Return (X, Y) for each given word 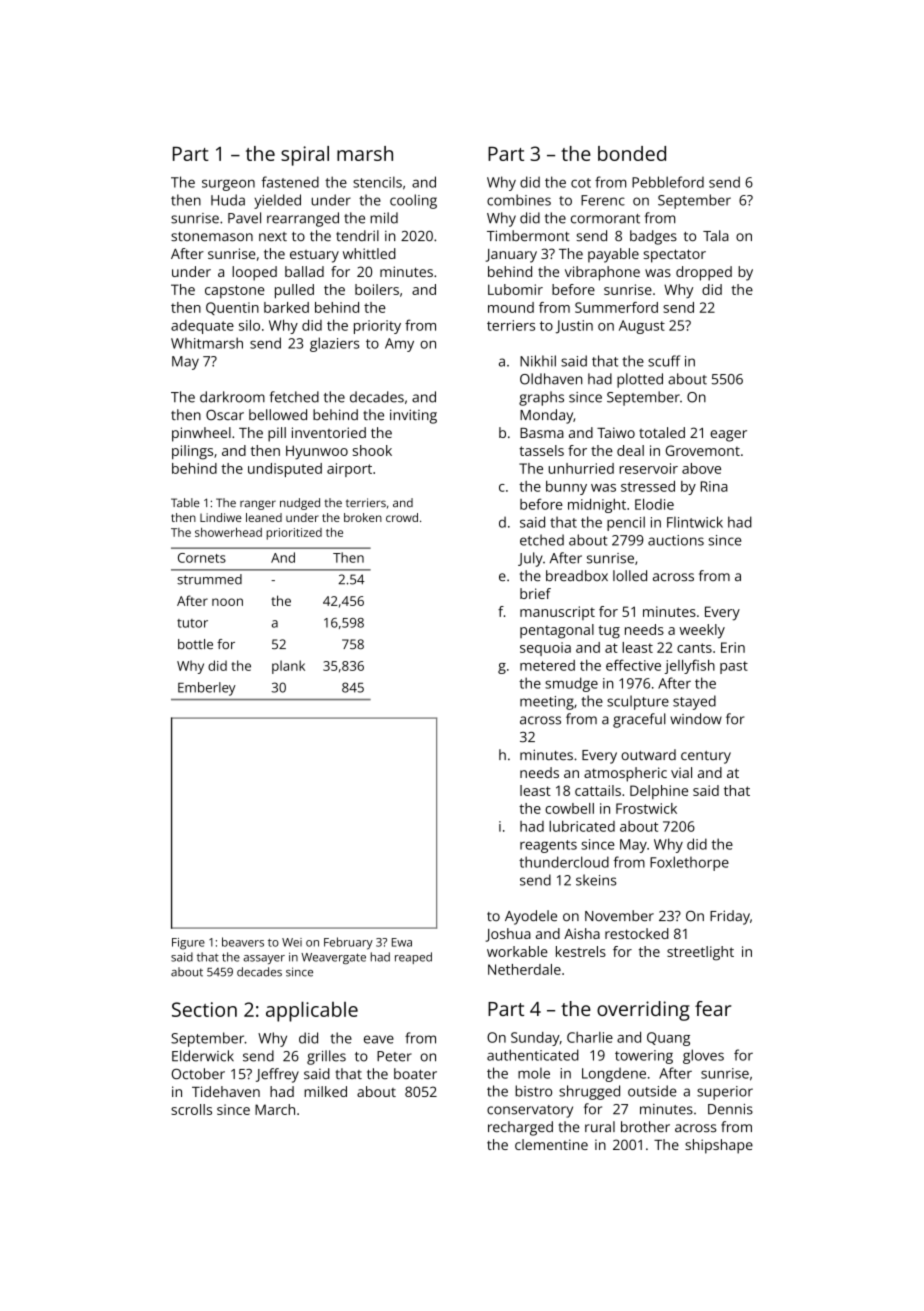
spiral (305, 156)
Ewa (402, 942)
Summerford (616, 307)
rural (600, 1126)
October (198, 1074)
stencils (377, 182)
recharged (520, 1128)
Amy (399, 345)
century (706, 757)
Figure (188, 944)
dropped (704, 273)
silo (249, 325)
